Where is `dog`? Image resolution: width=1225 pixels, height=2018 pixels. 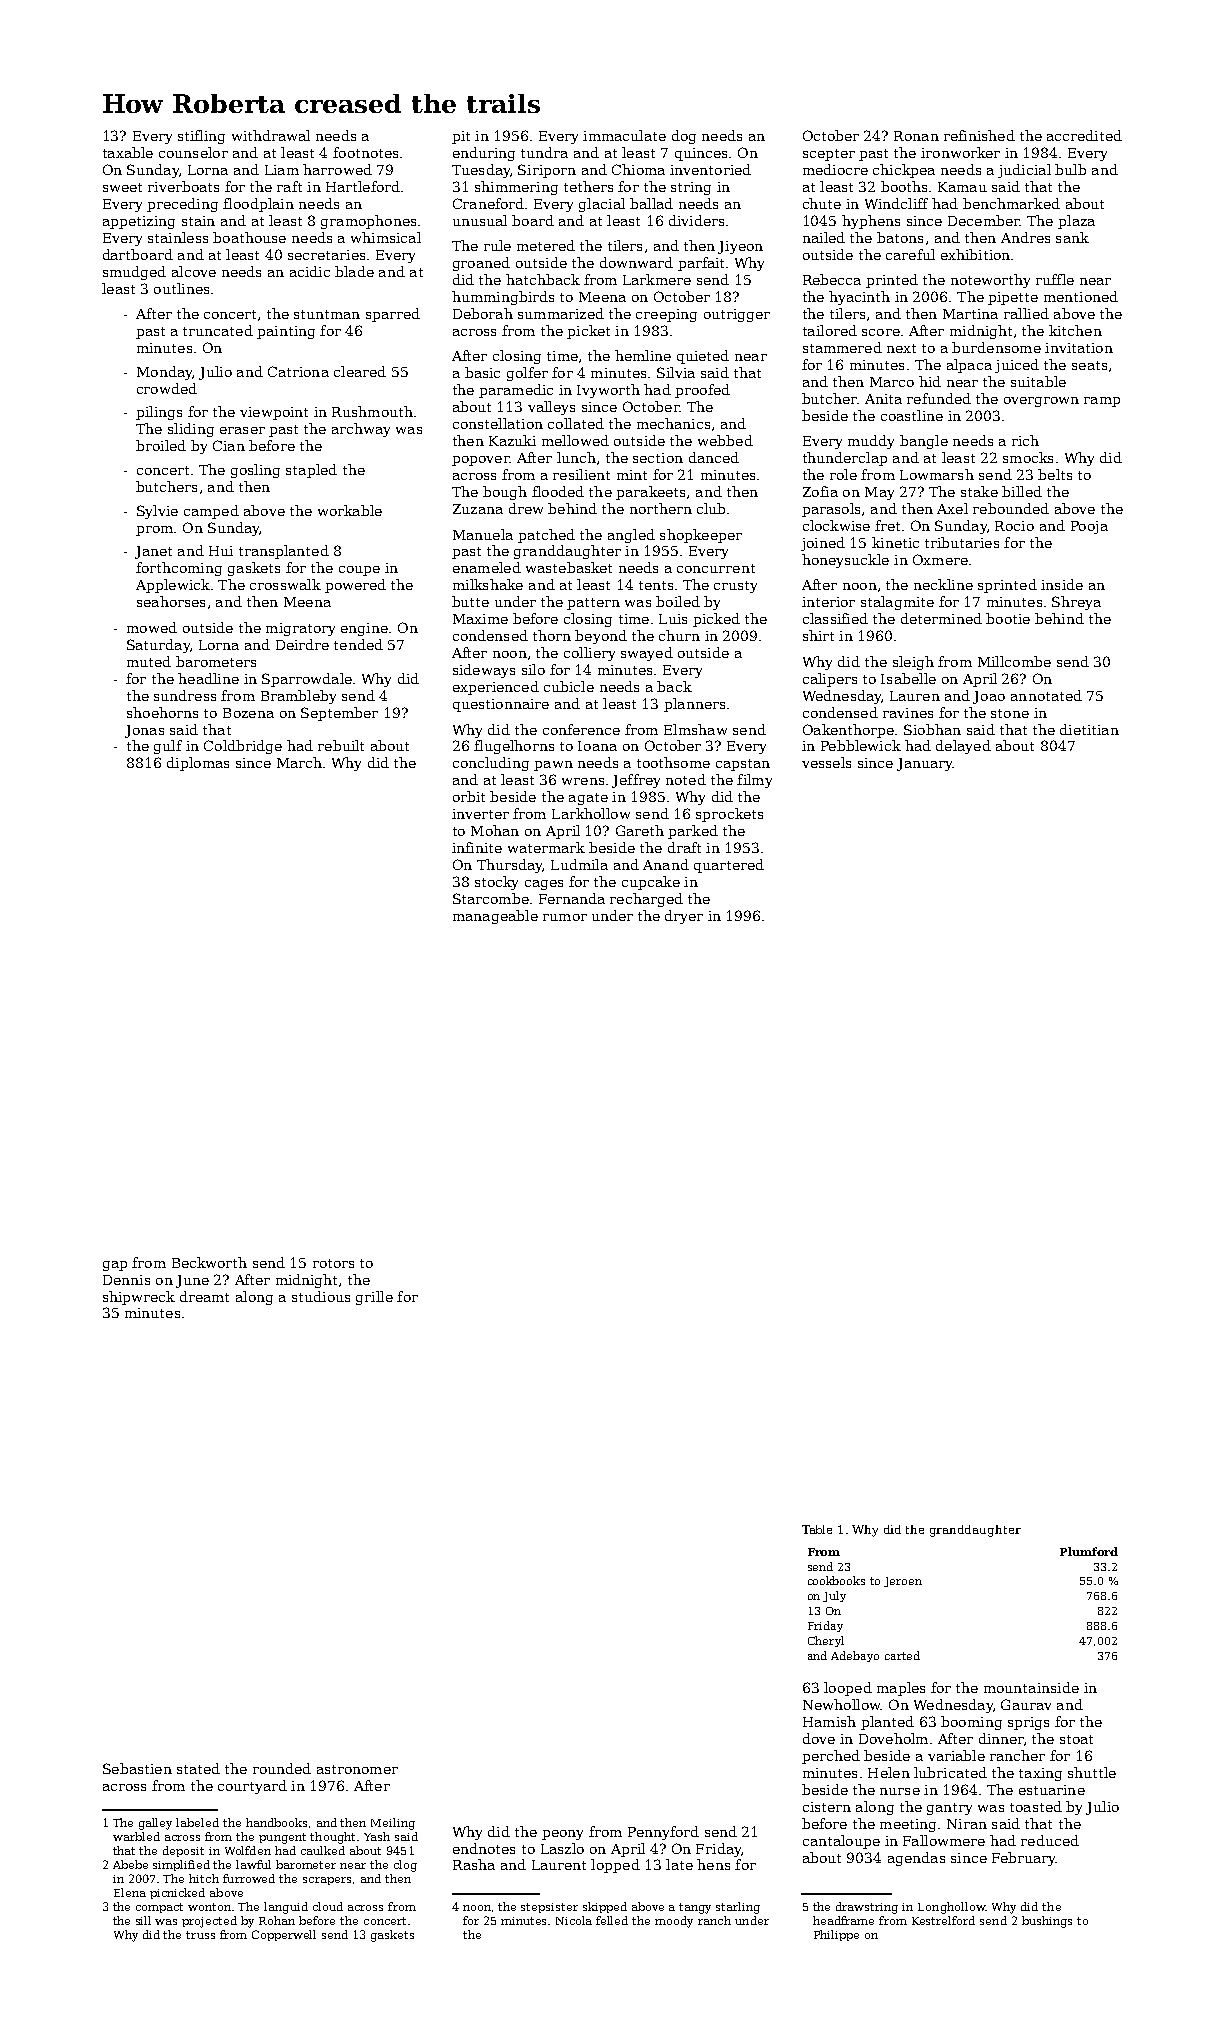 dog is located at coordinates (684, 137).
